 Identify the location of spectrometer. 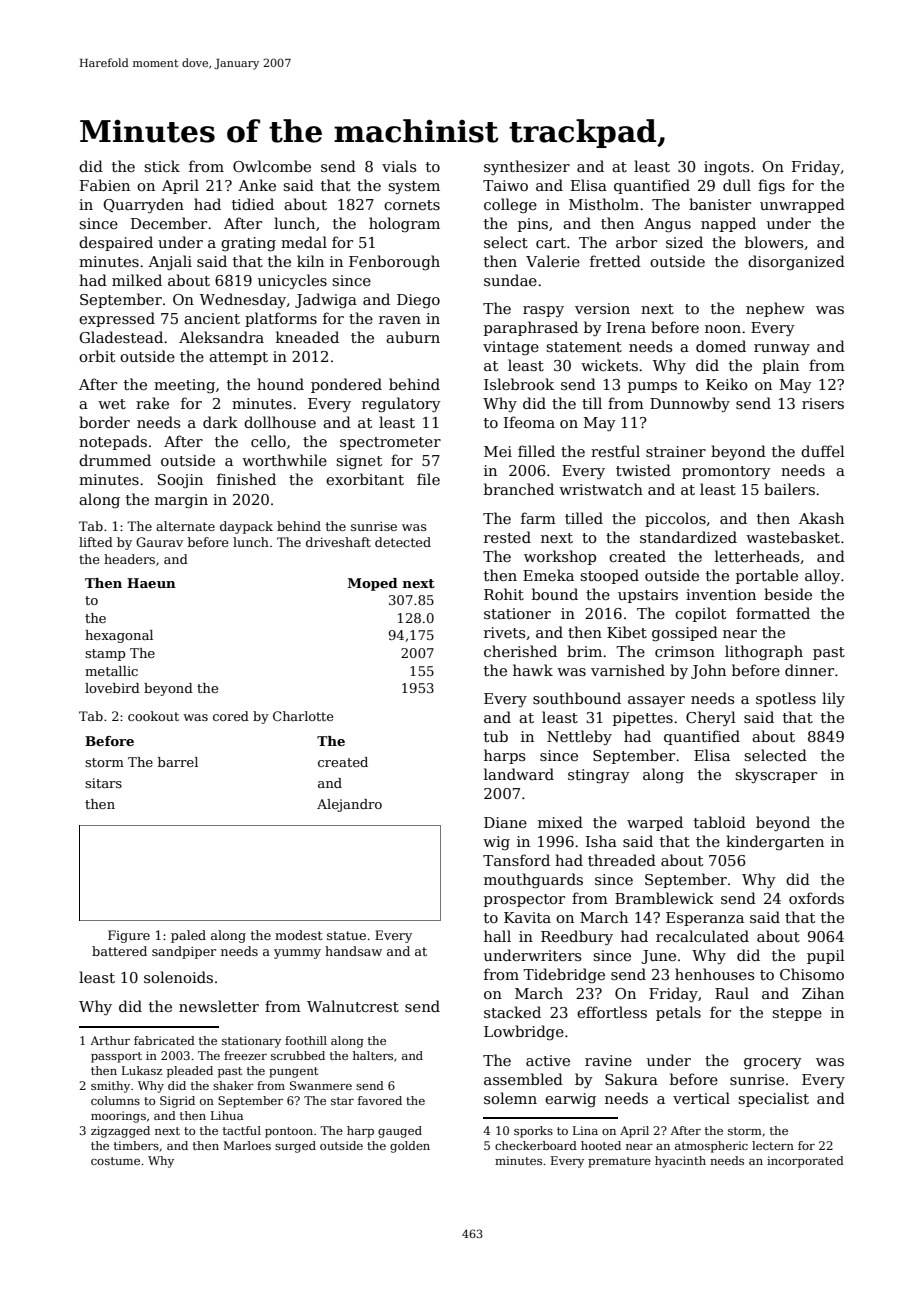
(390, 443).
